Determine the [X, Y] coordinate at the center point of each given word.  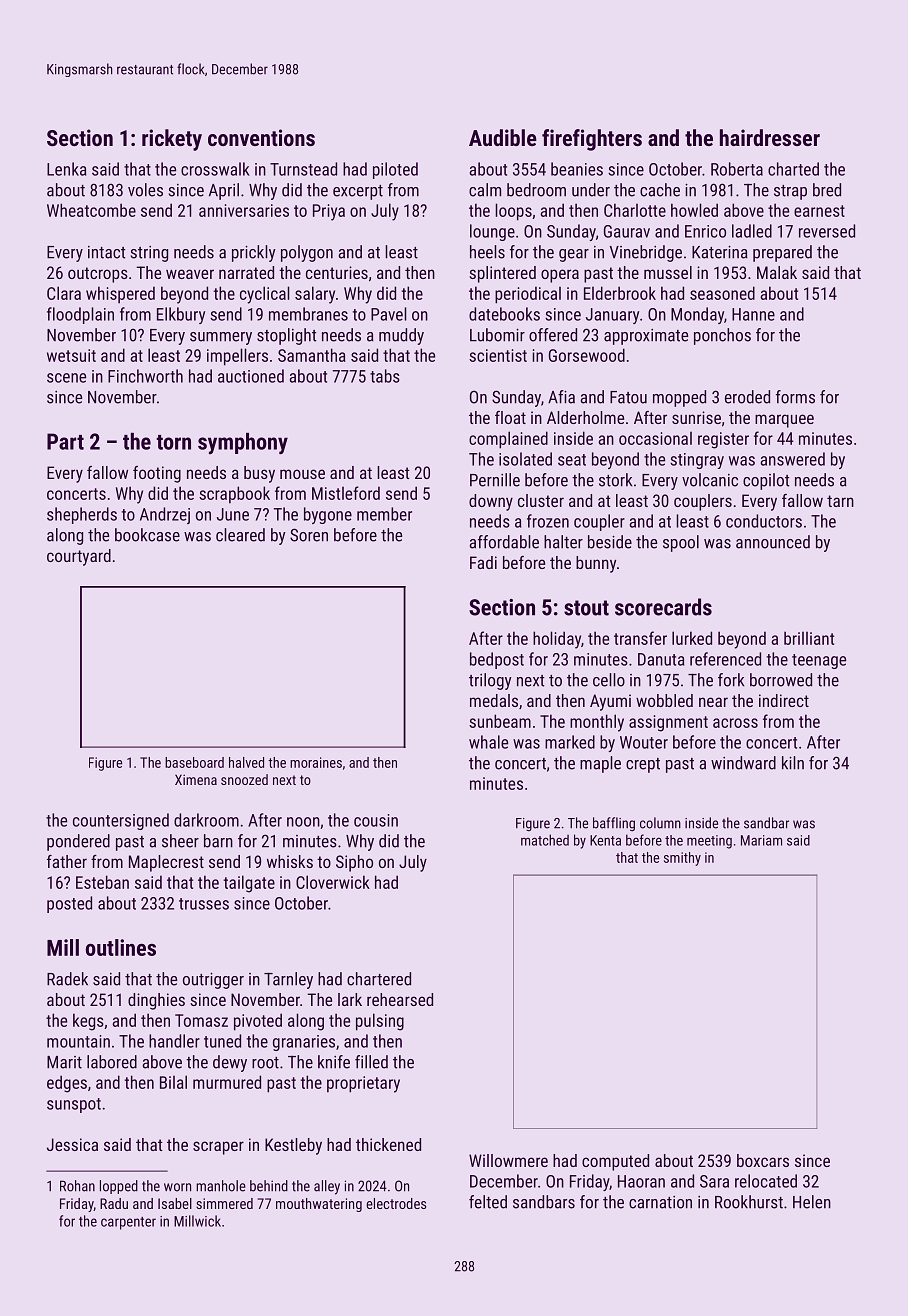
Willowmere [508, 1160]
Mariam [761, 840]
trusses [204, 904]
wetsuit [71, 355]
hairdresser [770, 137]
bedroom [536, 190]
